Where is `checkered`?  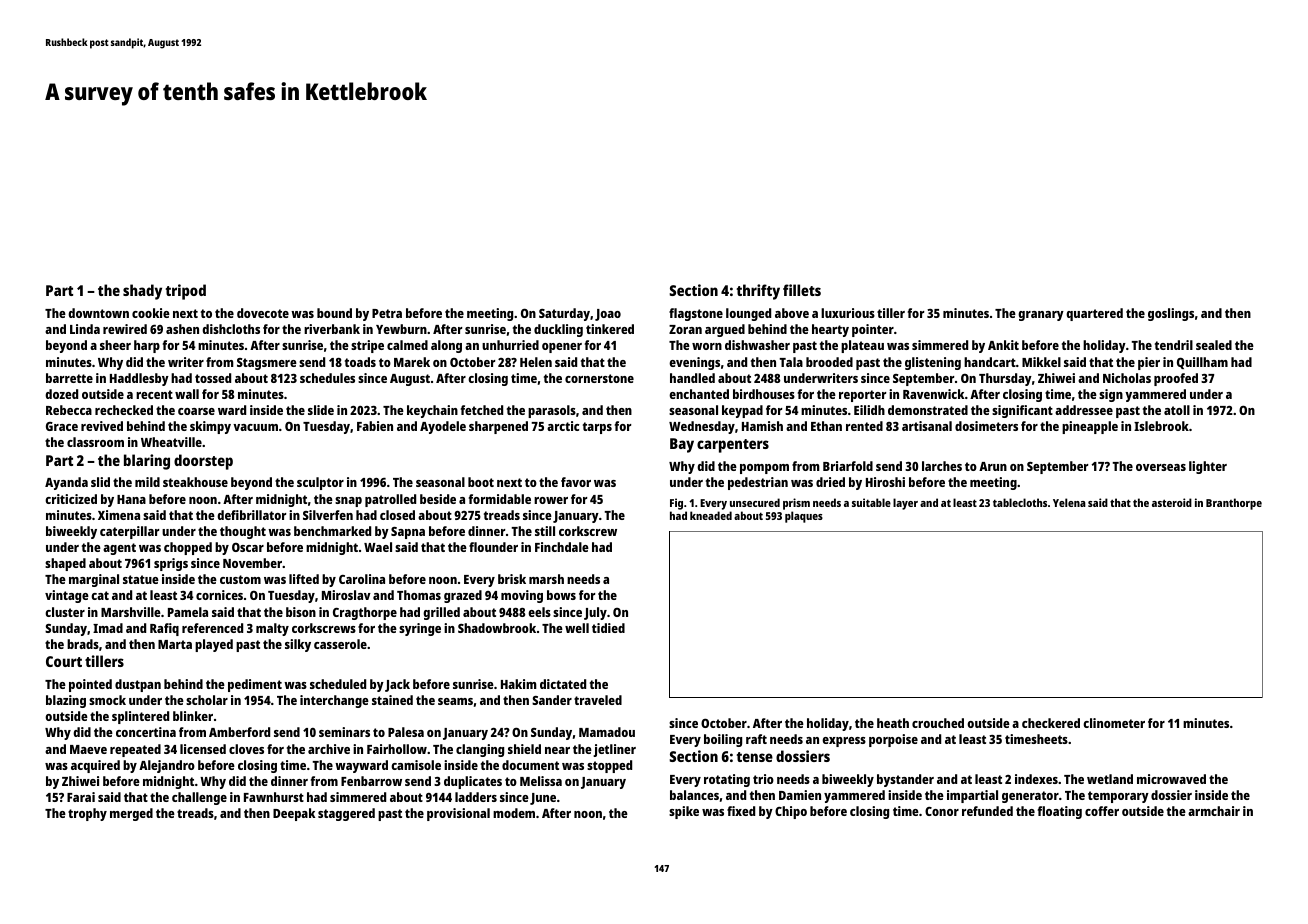 checkered is located at coordinates (1051, 723).
